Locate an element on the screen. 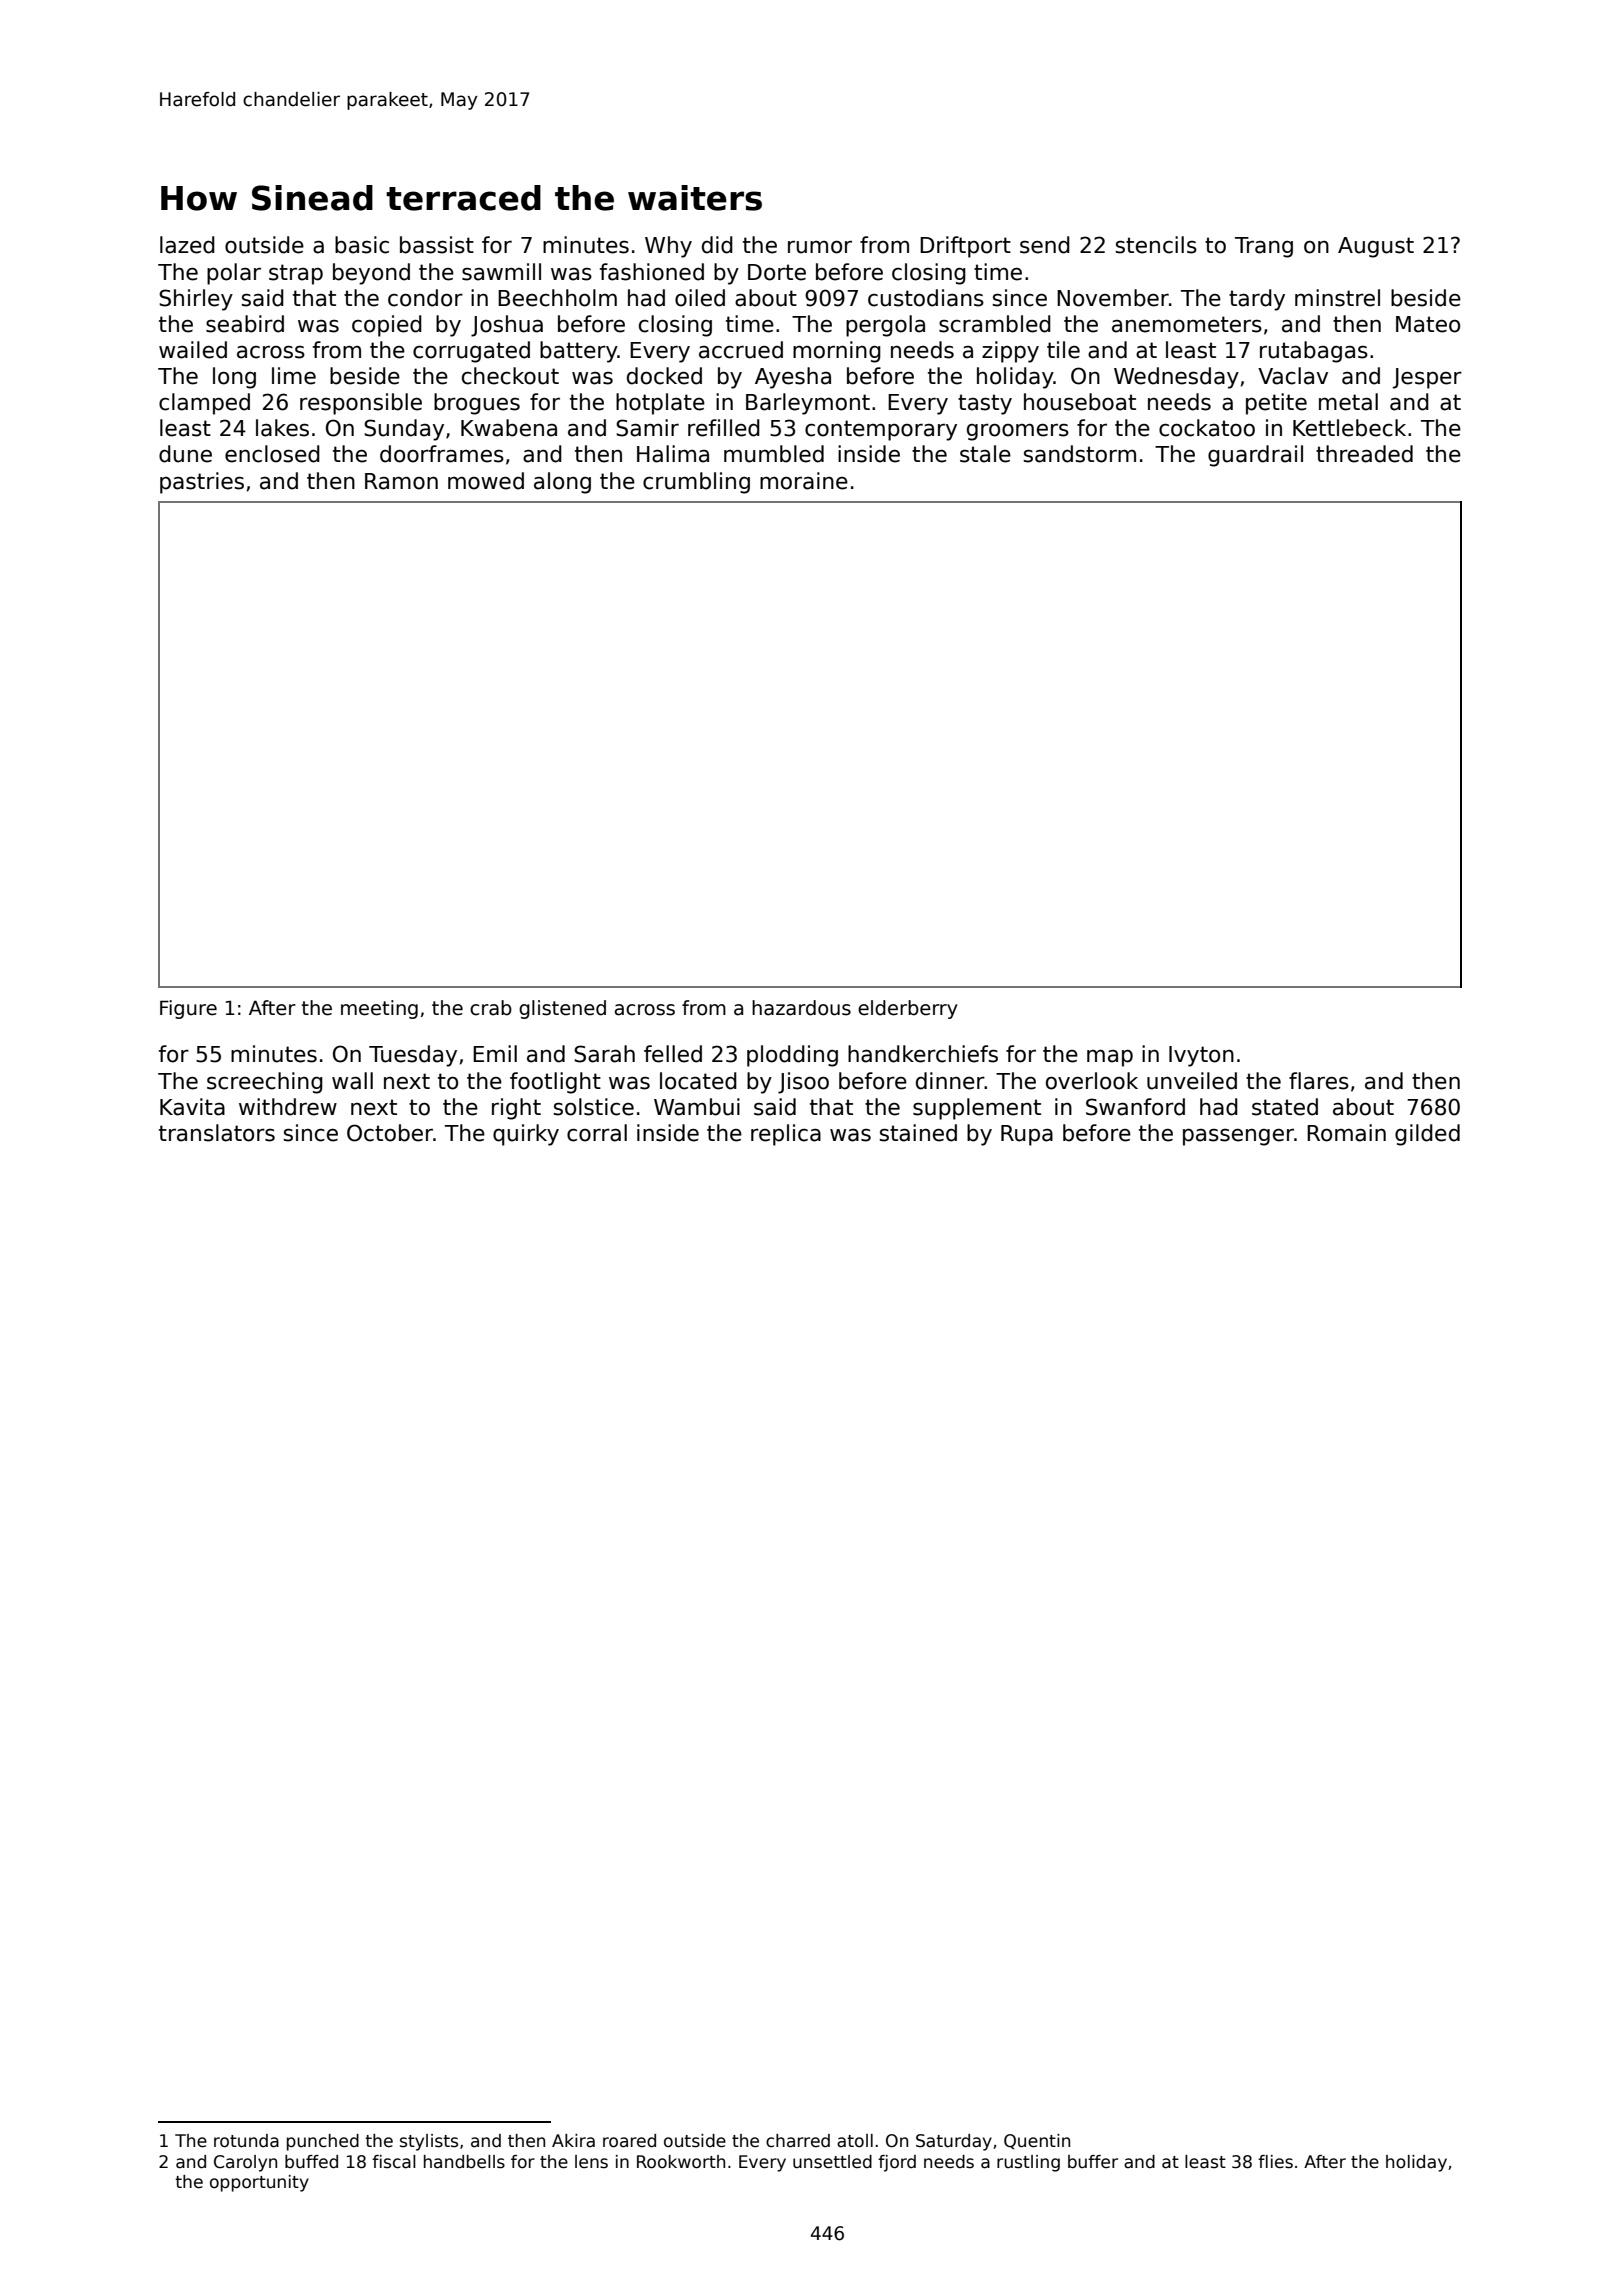 The image size is (1620, 2292). felled is located at coordinates (673, 1054).
